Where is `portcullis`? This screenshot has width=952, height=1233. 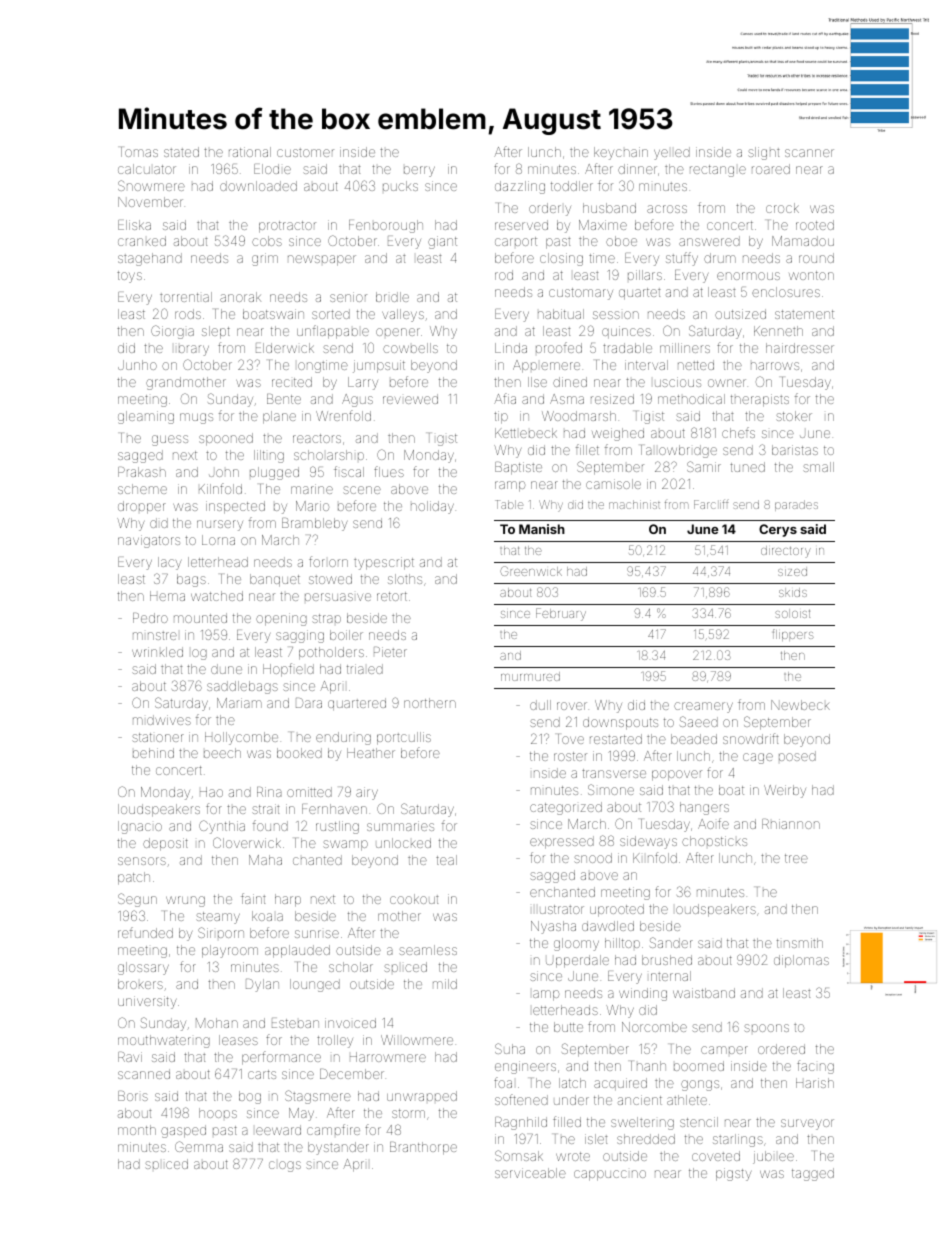
portcullis is located at coordinates (404, 738).
